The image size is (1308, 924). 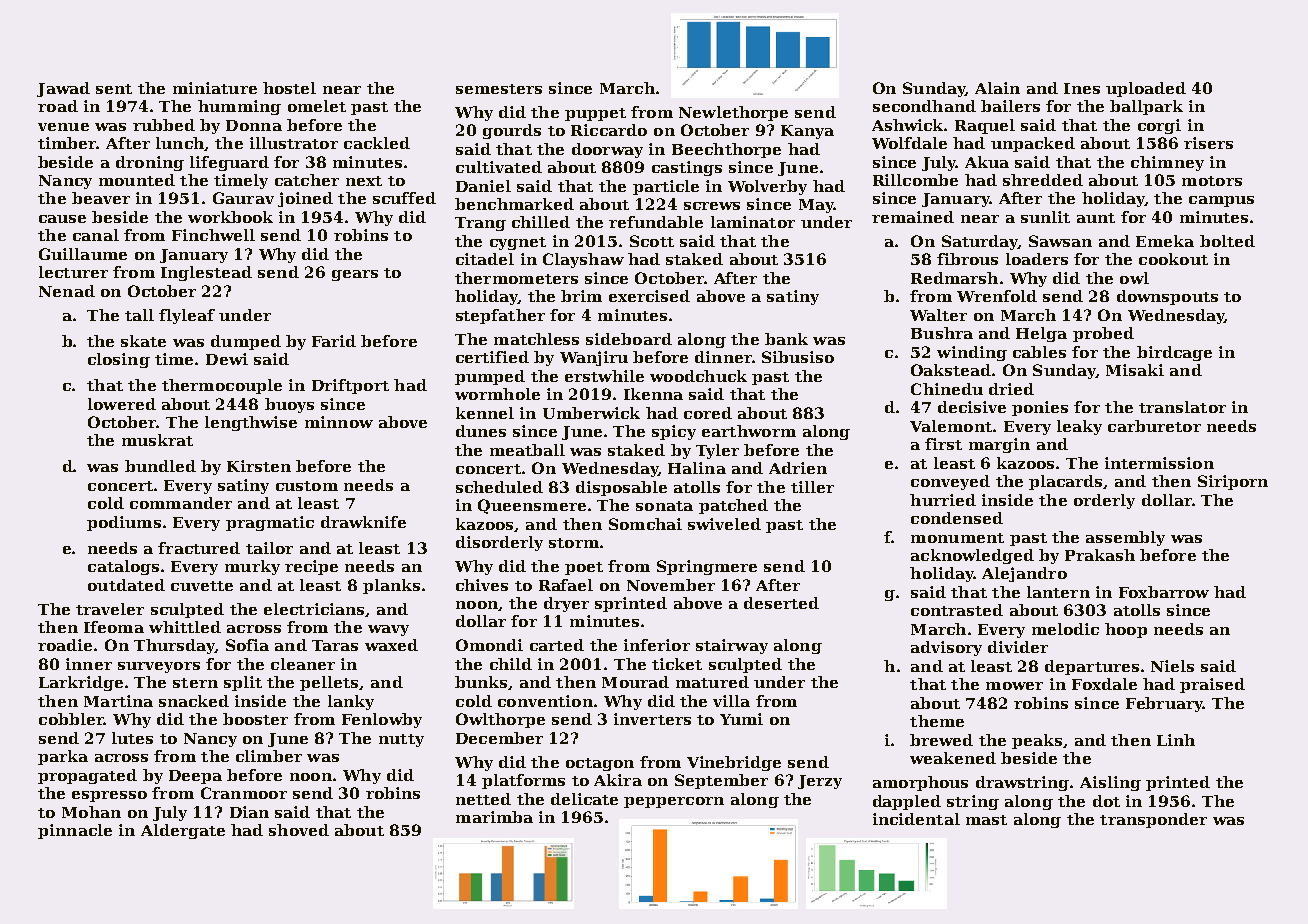 What do you see at coordinates (1233, 482) in the screenshot?
I see `Siriporn` at bounding box center [1233, 482].
